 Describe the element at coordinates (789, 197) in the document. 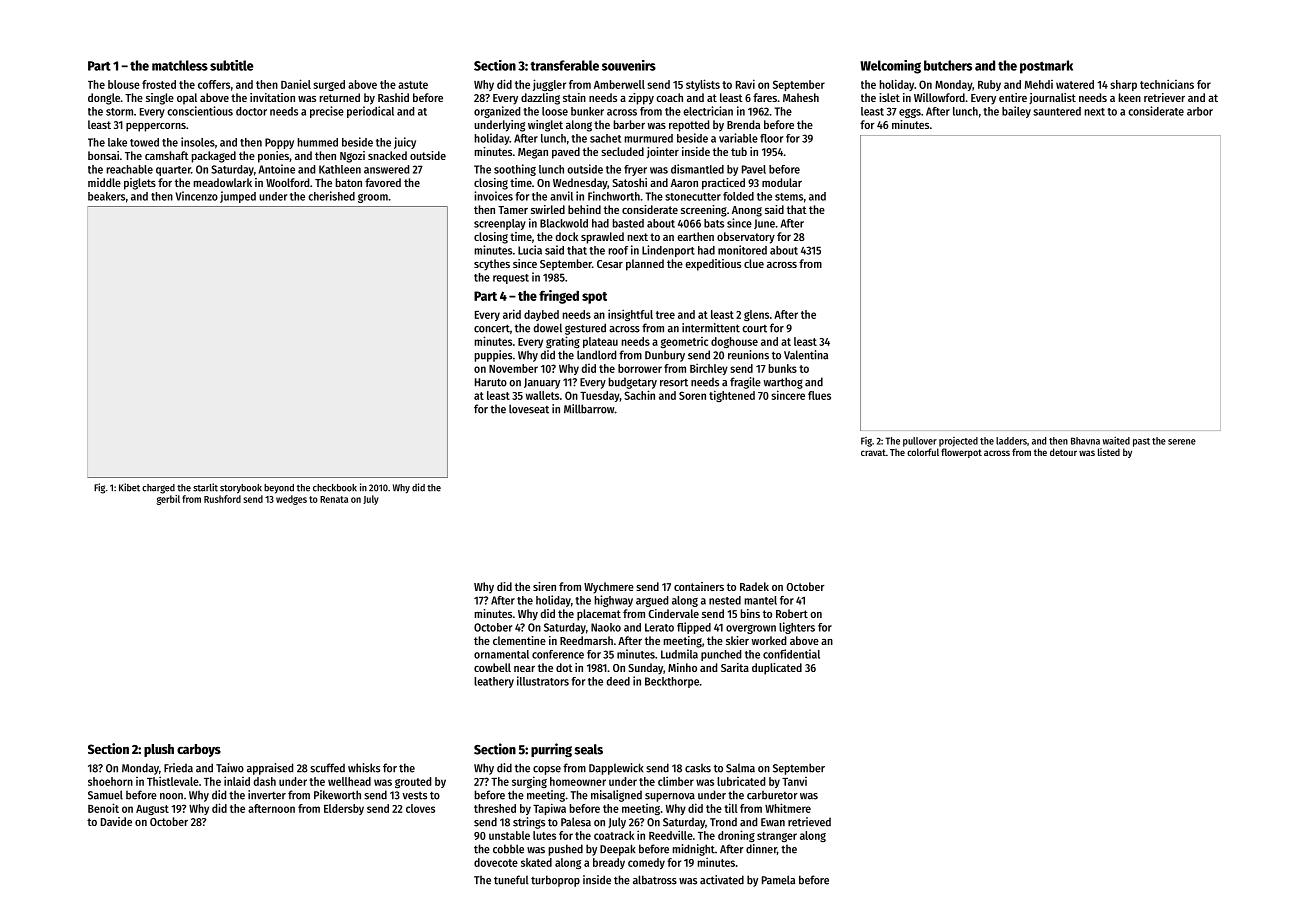

I see `stems` at that location.
